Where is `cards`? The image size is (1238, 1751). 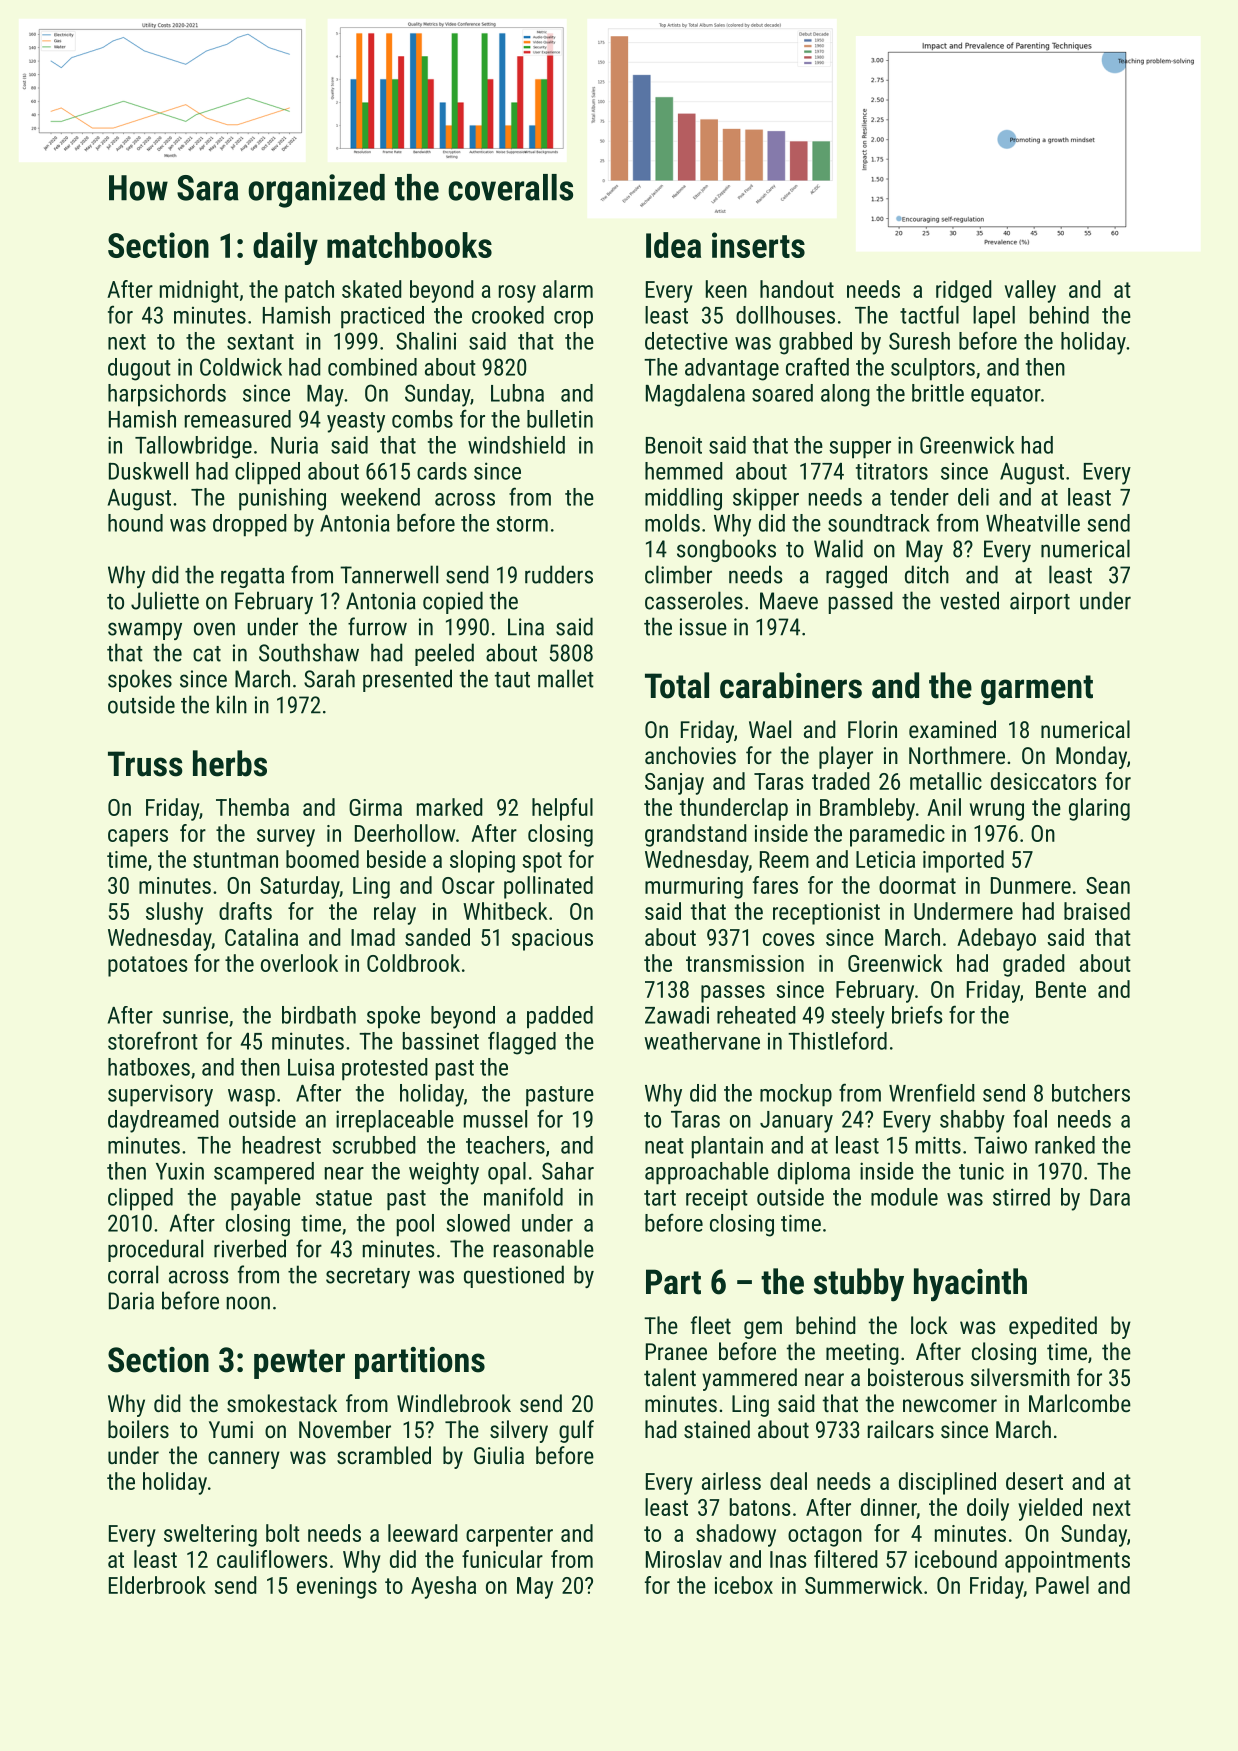
cards is located at coordinates (442, 471).
